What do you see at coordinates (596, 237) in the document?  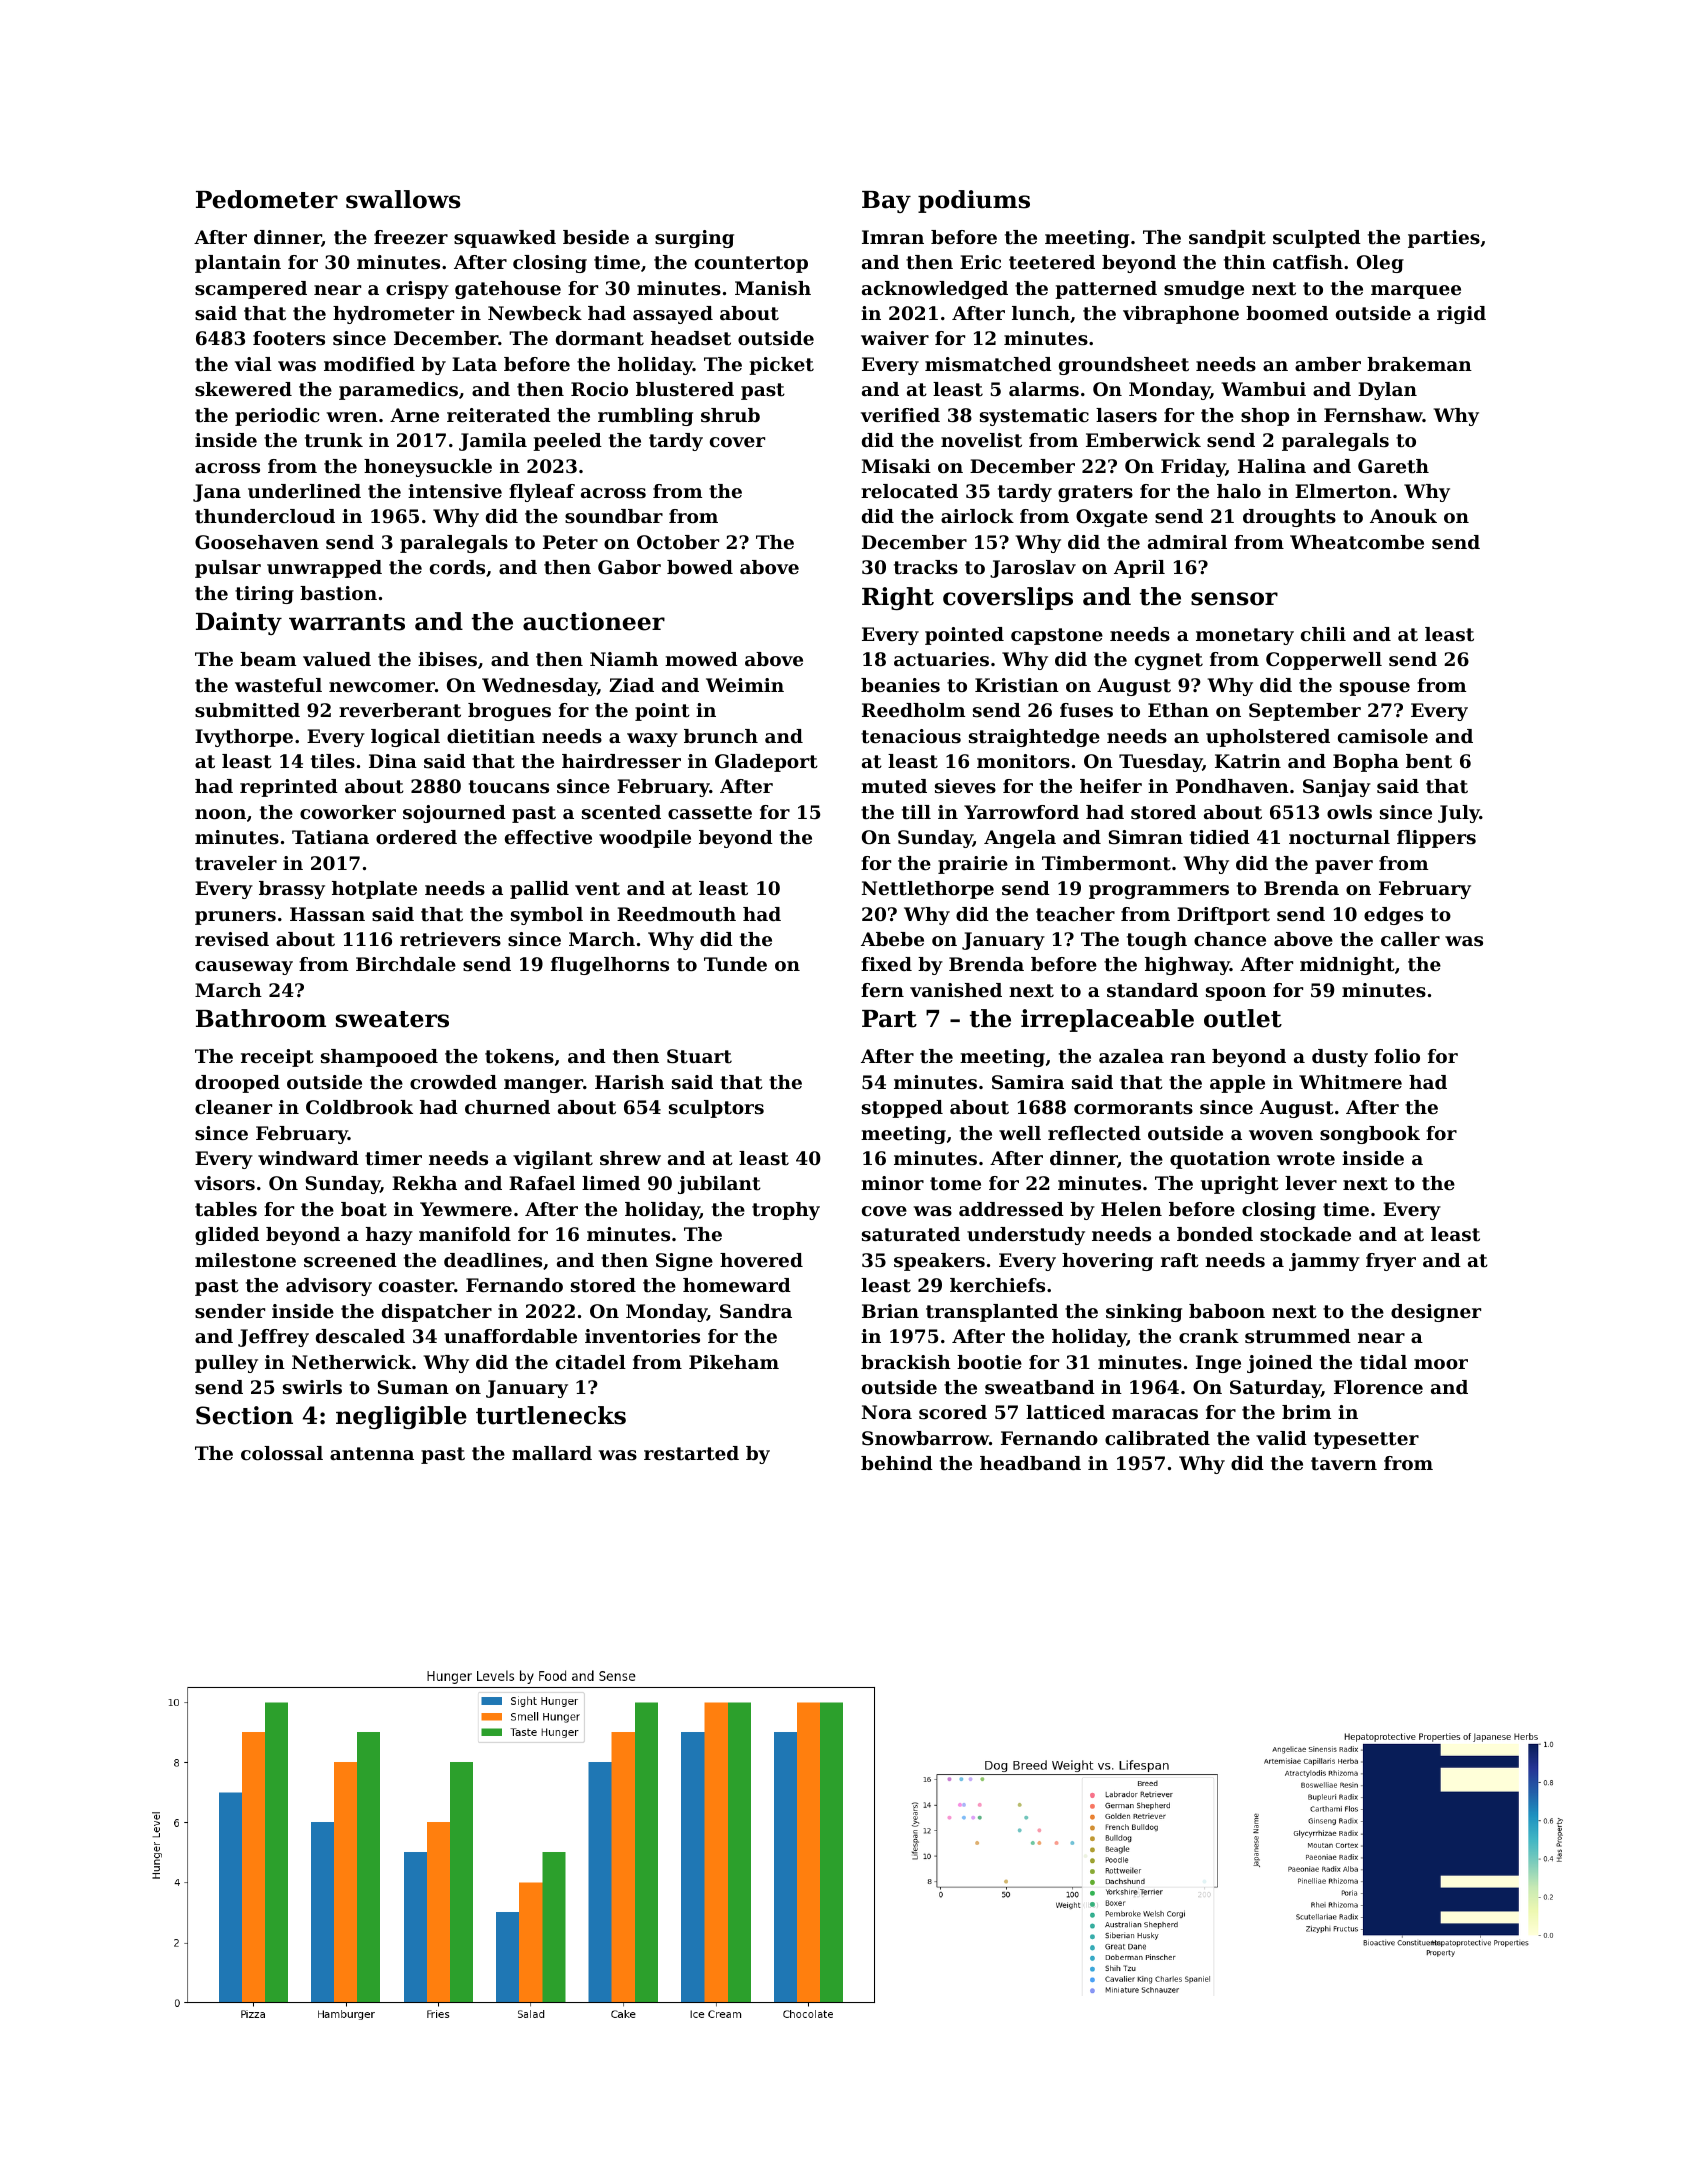 I see `beside` at bounding box center [596, 237].
